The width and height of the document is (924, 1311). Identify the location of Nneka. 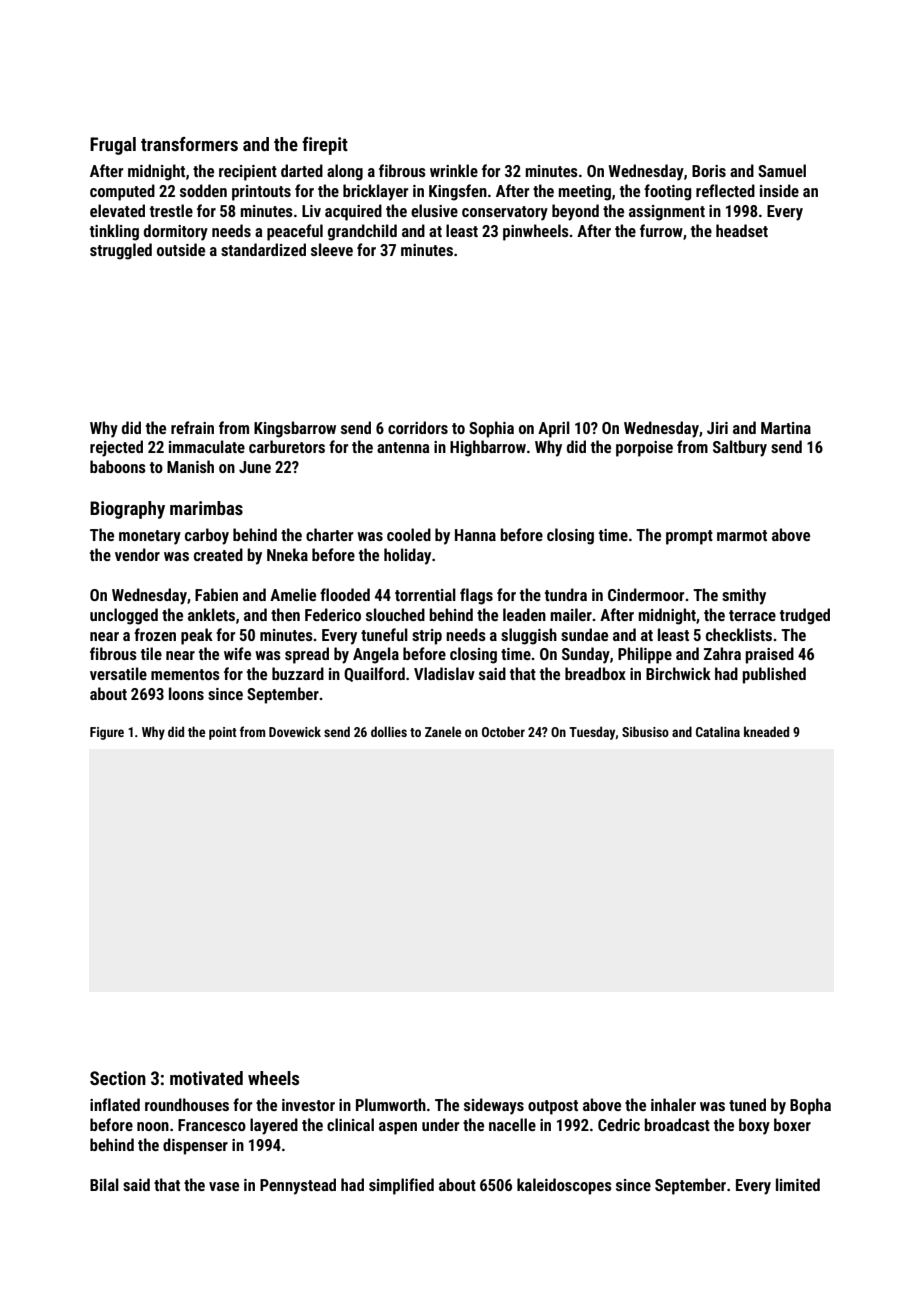
(287, 554).
